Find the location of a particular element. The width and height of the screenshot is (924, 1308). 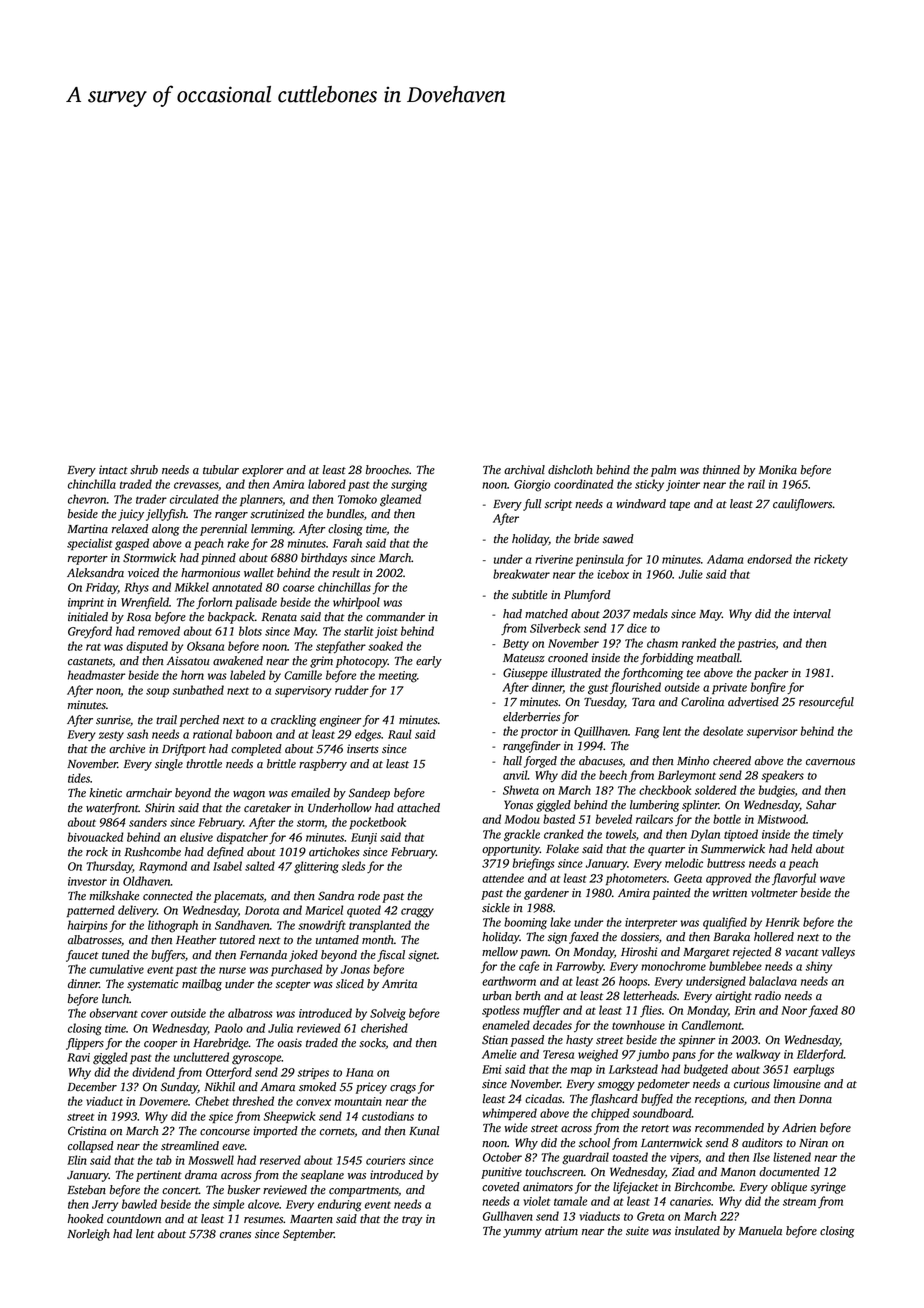

juicy is located at coordinates (131, 515).
